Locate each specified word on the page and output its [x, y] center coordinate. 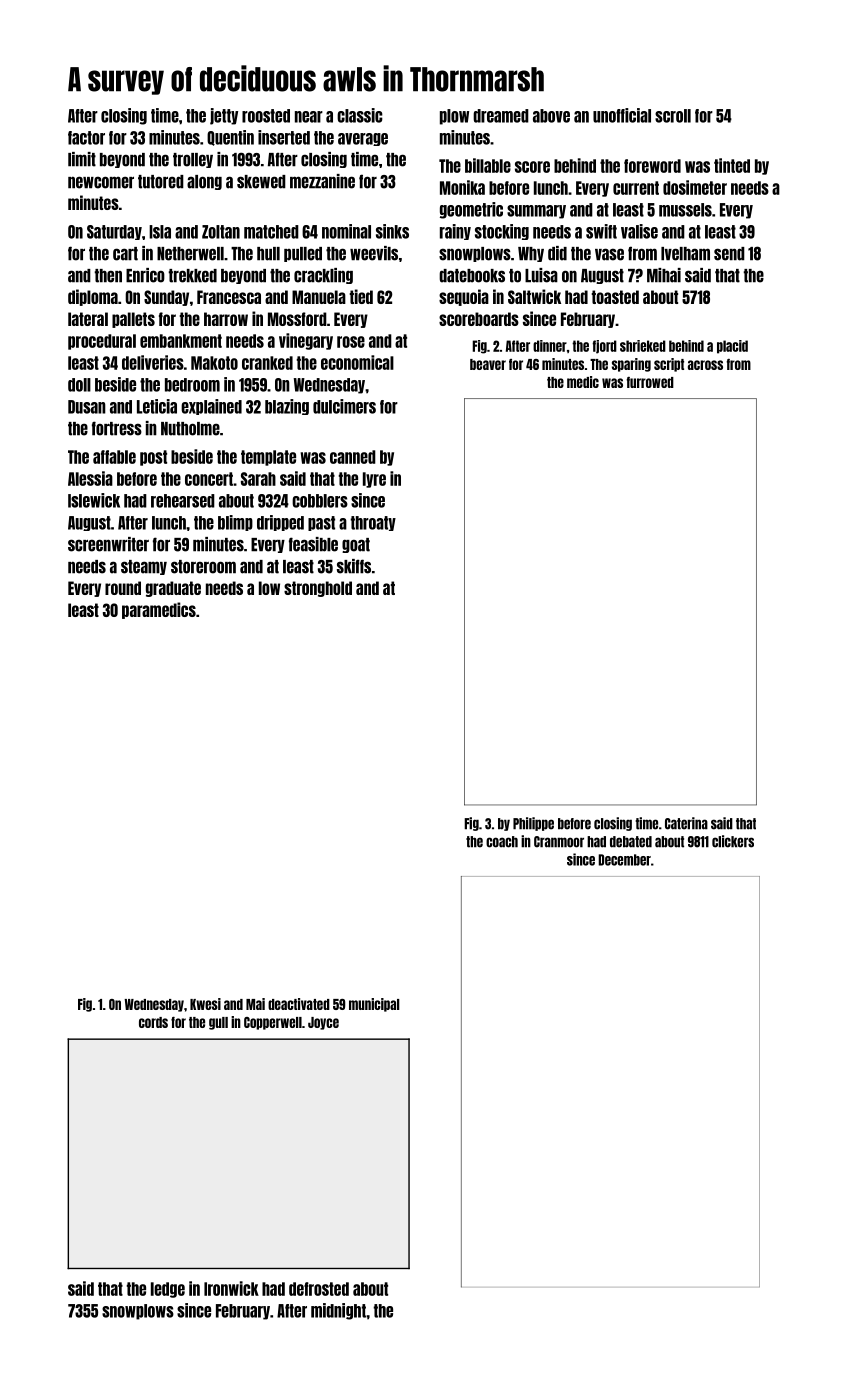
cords [153, 1022]
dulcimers [344, 406]
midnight [338, 1311]
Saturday [114, 232]
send [729, 254]
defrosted [319, 1289]
